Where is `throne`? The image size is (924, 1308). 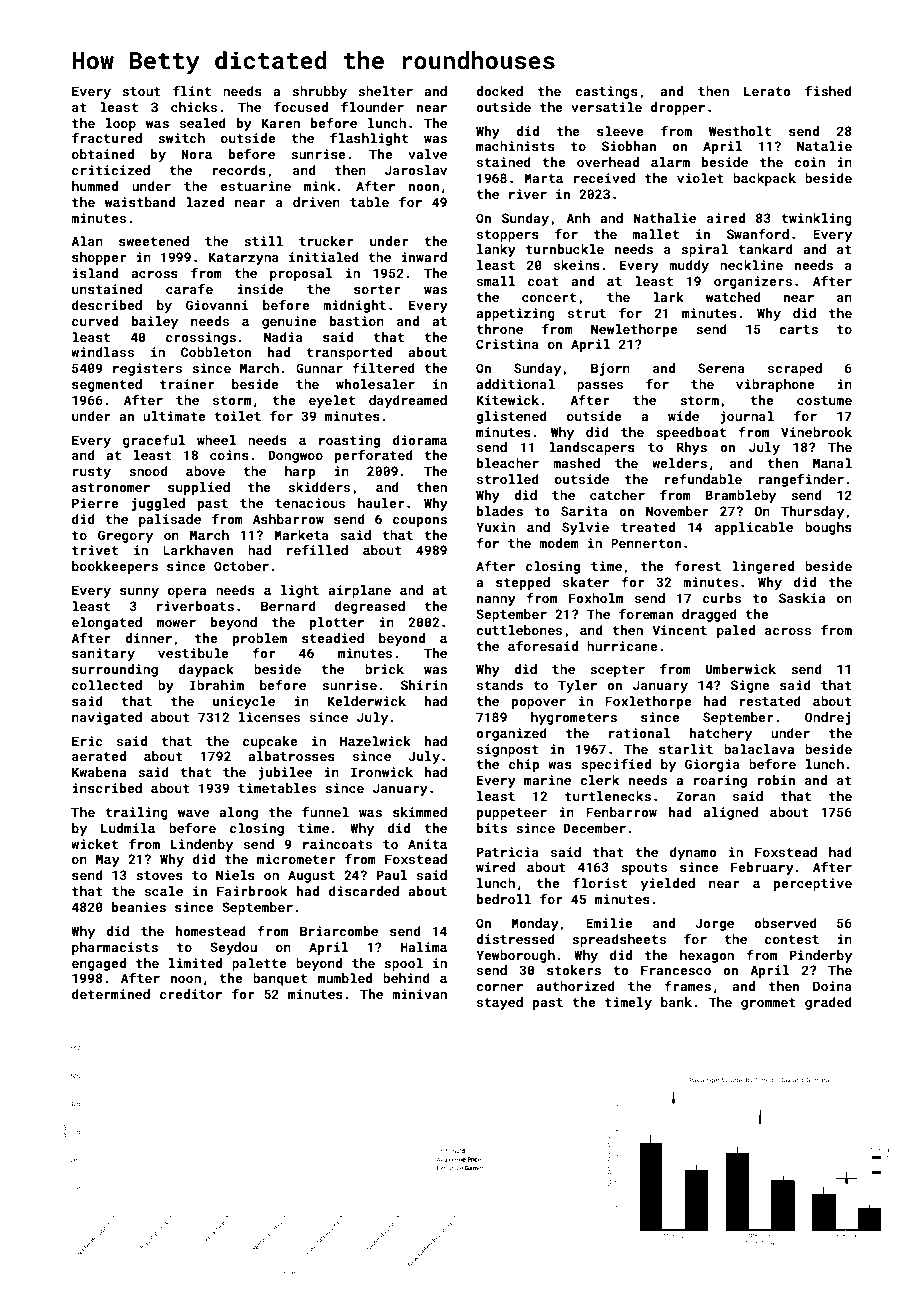
throne is located at coordinates (499, 329).
